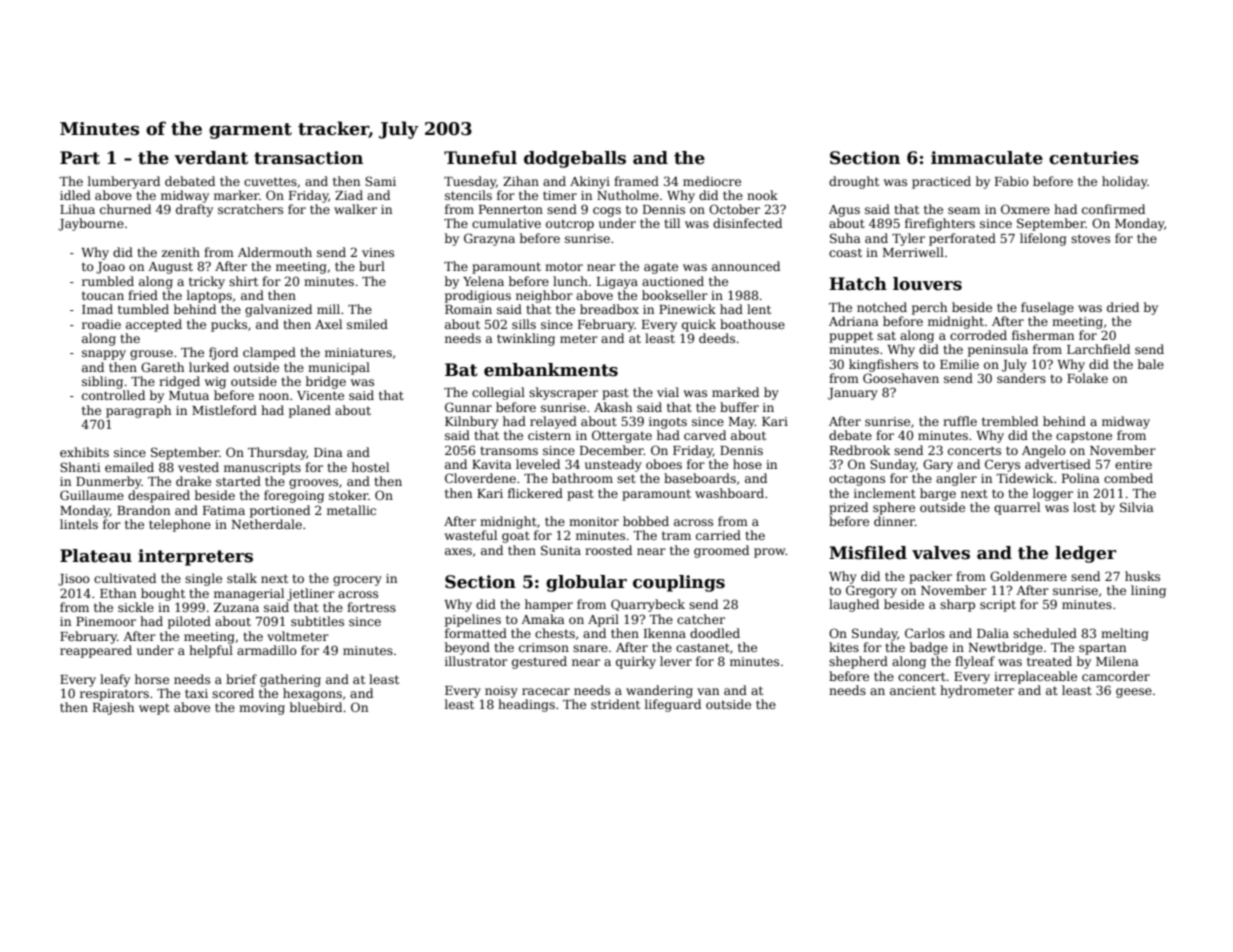 This image has width=1233, height=952. I want to click on lifeguard, so click(673, 705).
